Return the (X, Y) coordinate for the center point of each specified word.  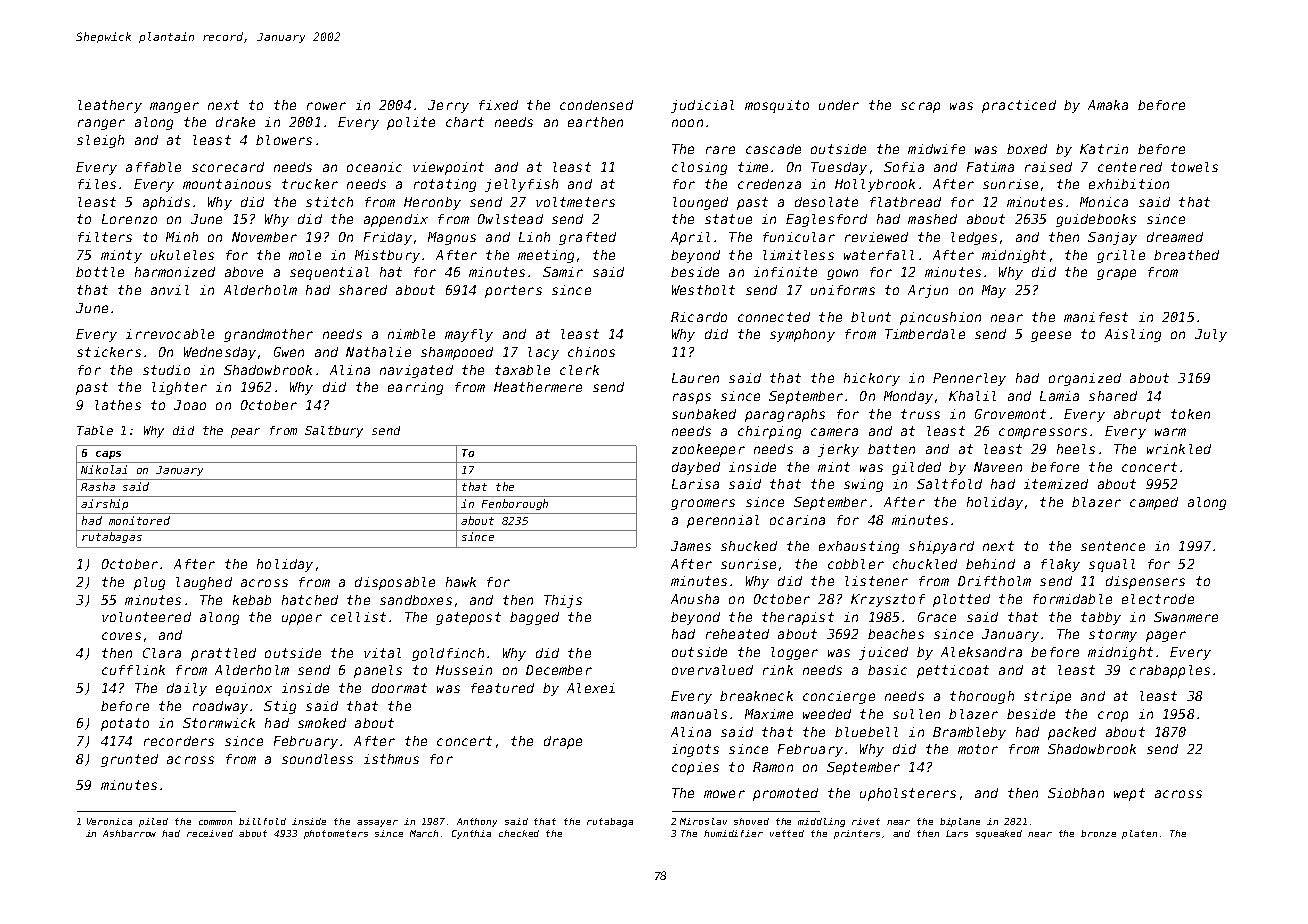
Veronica (109, 821)
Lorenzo (129, 219)
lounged (700, 203)
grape (1116, 274)
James (691, 546)
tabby (1101, 618)
